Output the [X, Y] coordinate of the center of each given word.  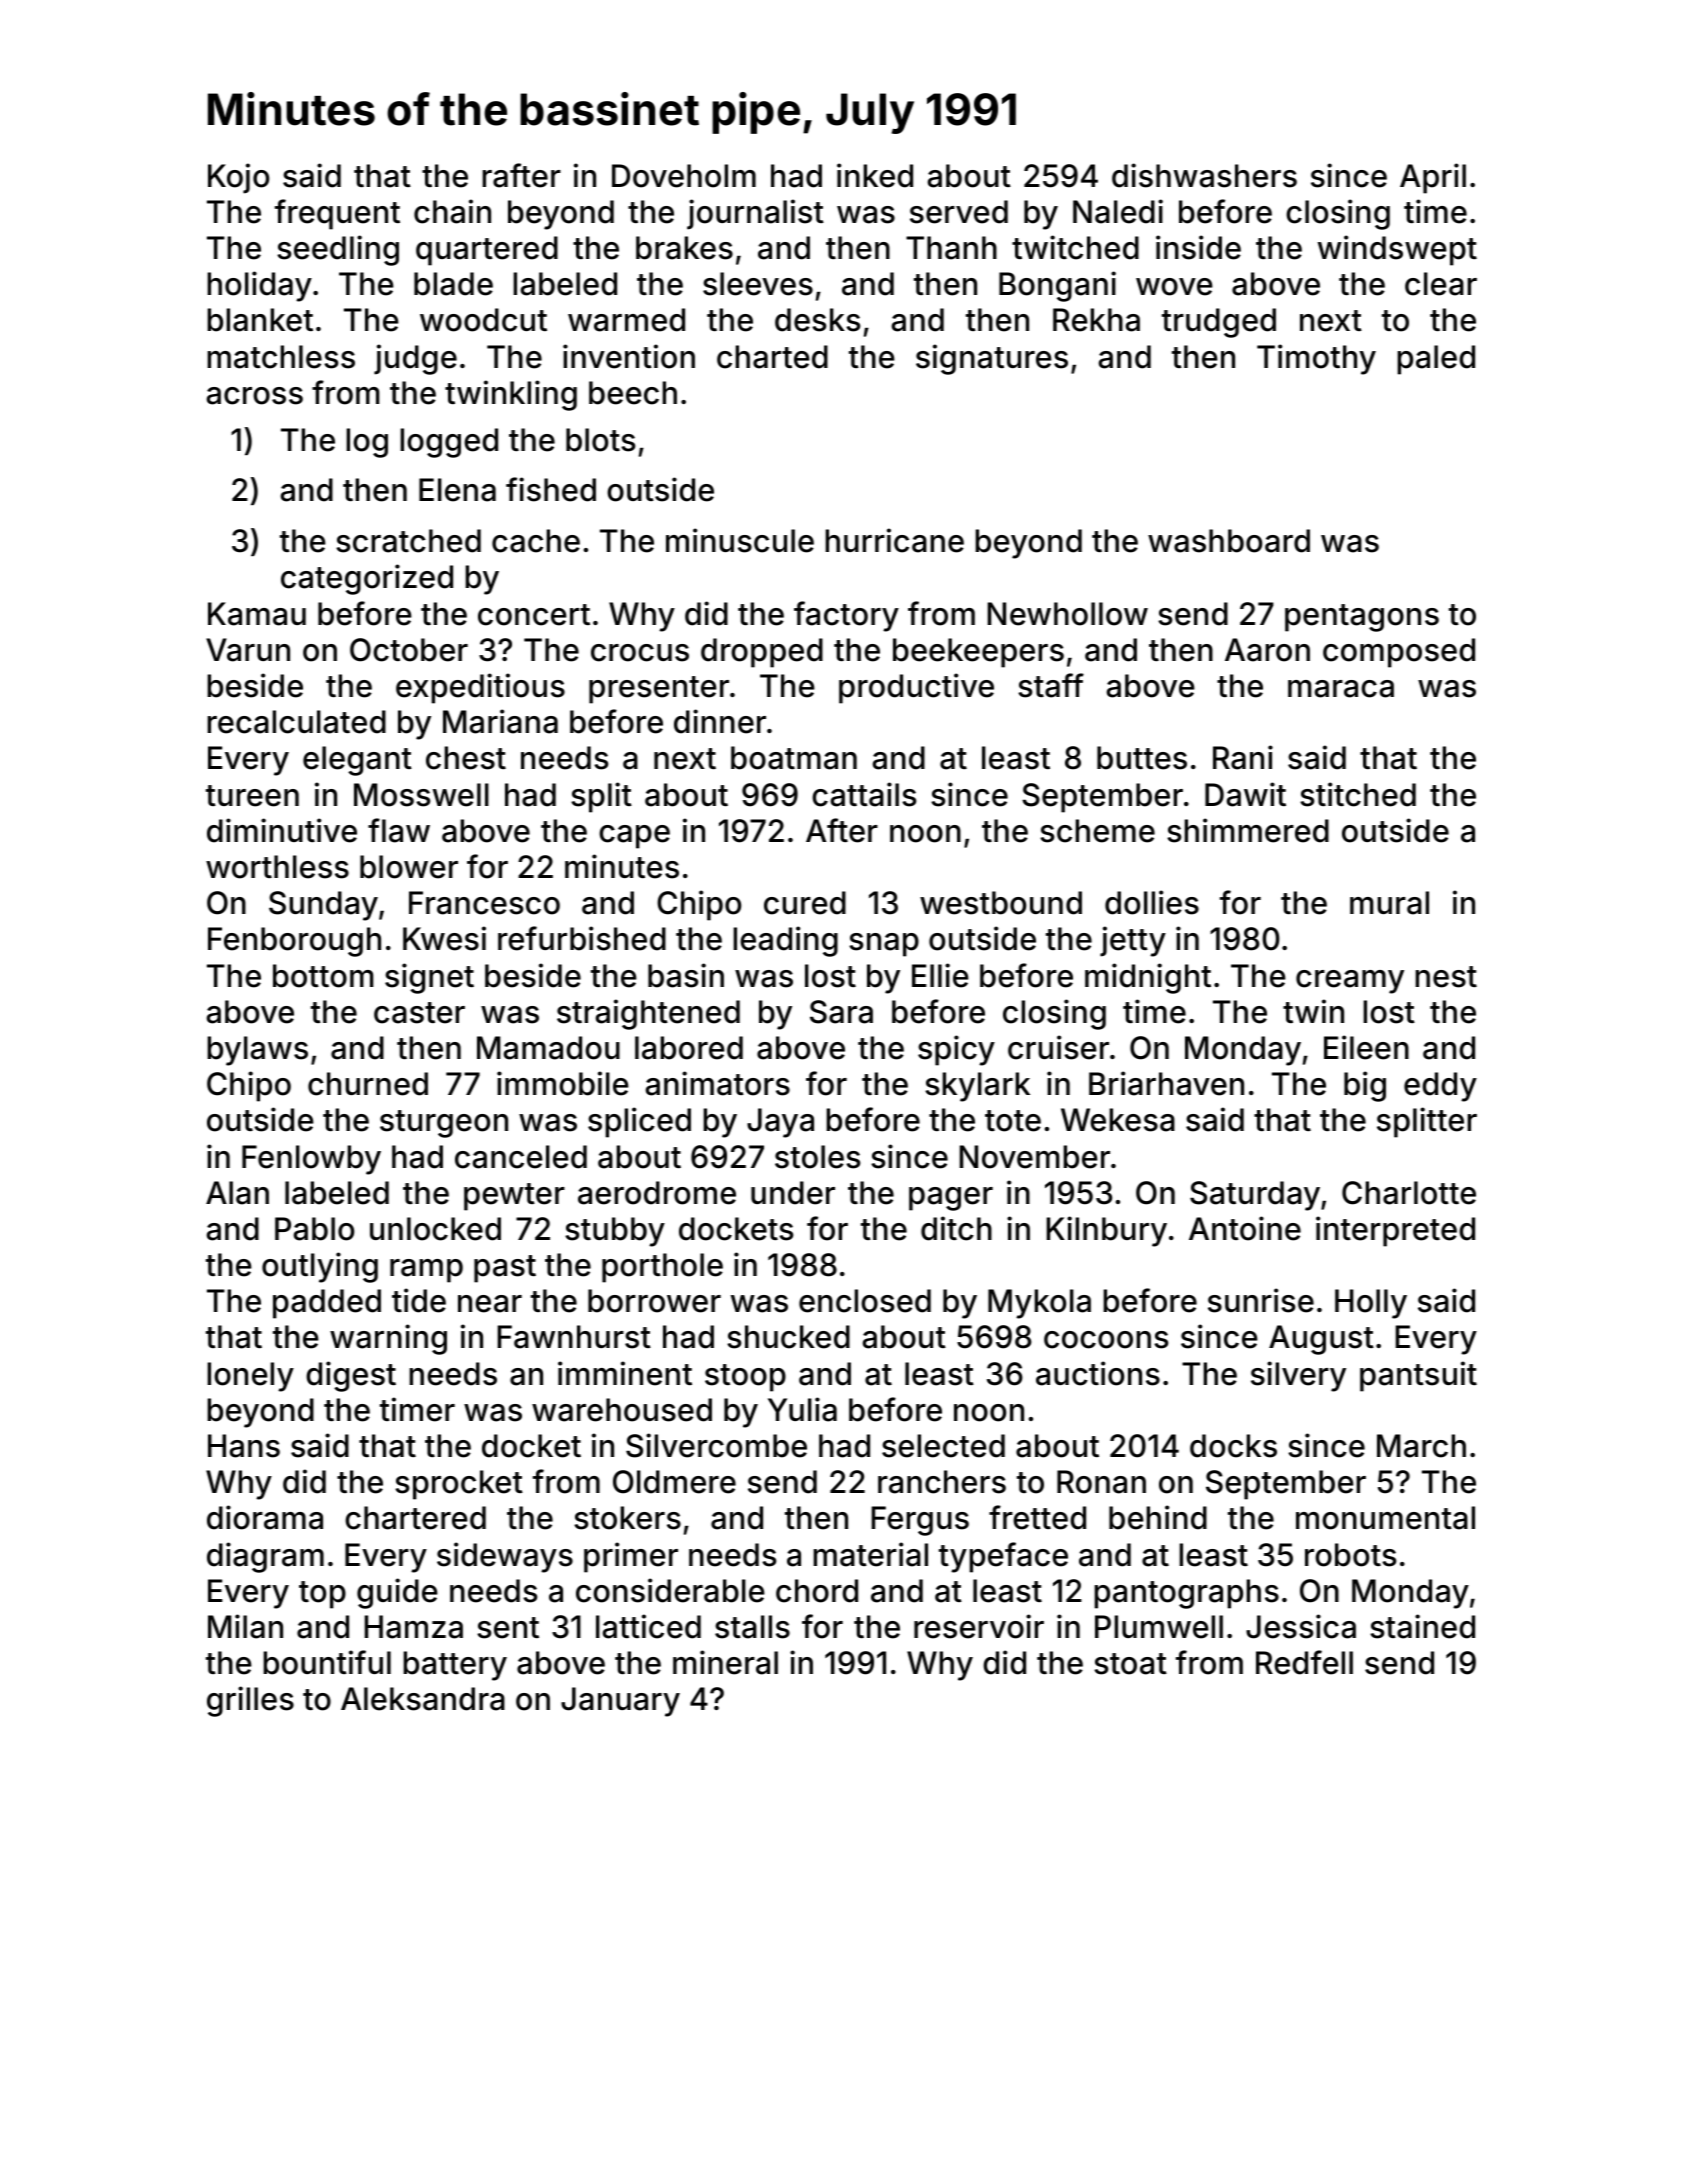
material [870, 1554]
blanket [260, 320]
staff [1051, 685]
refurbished [582, 938]
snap [884, 945]
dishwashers [1204, 175]
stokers [627, 1518]
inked [875, 175]
